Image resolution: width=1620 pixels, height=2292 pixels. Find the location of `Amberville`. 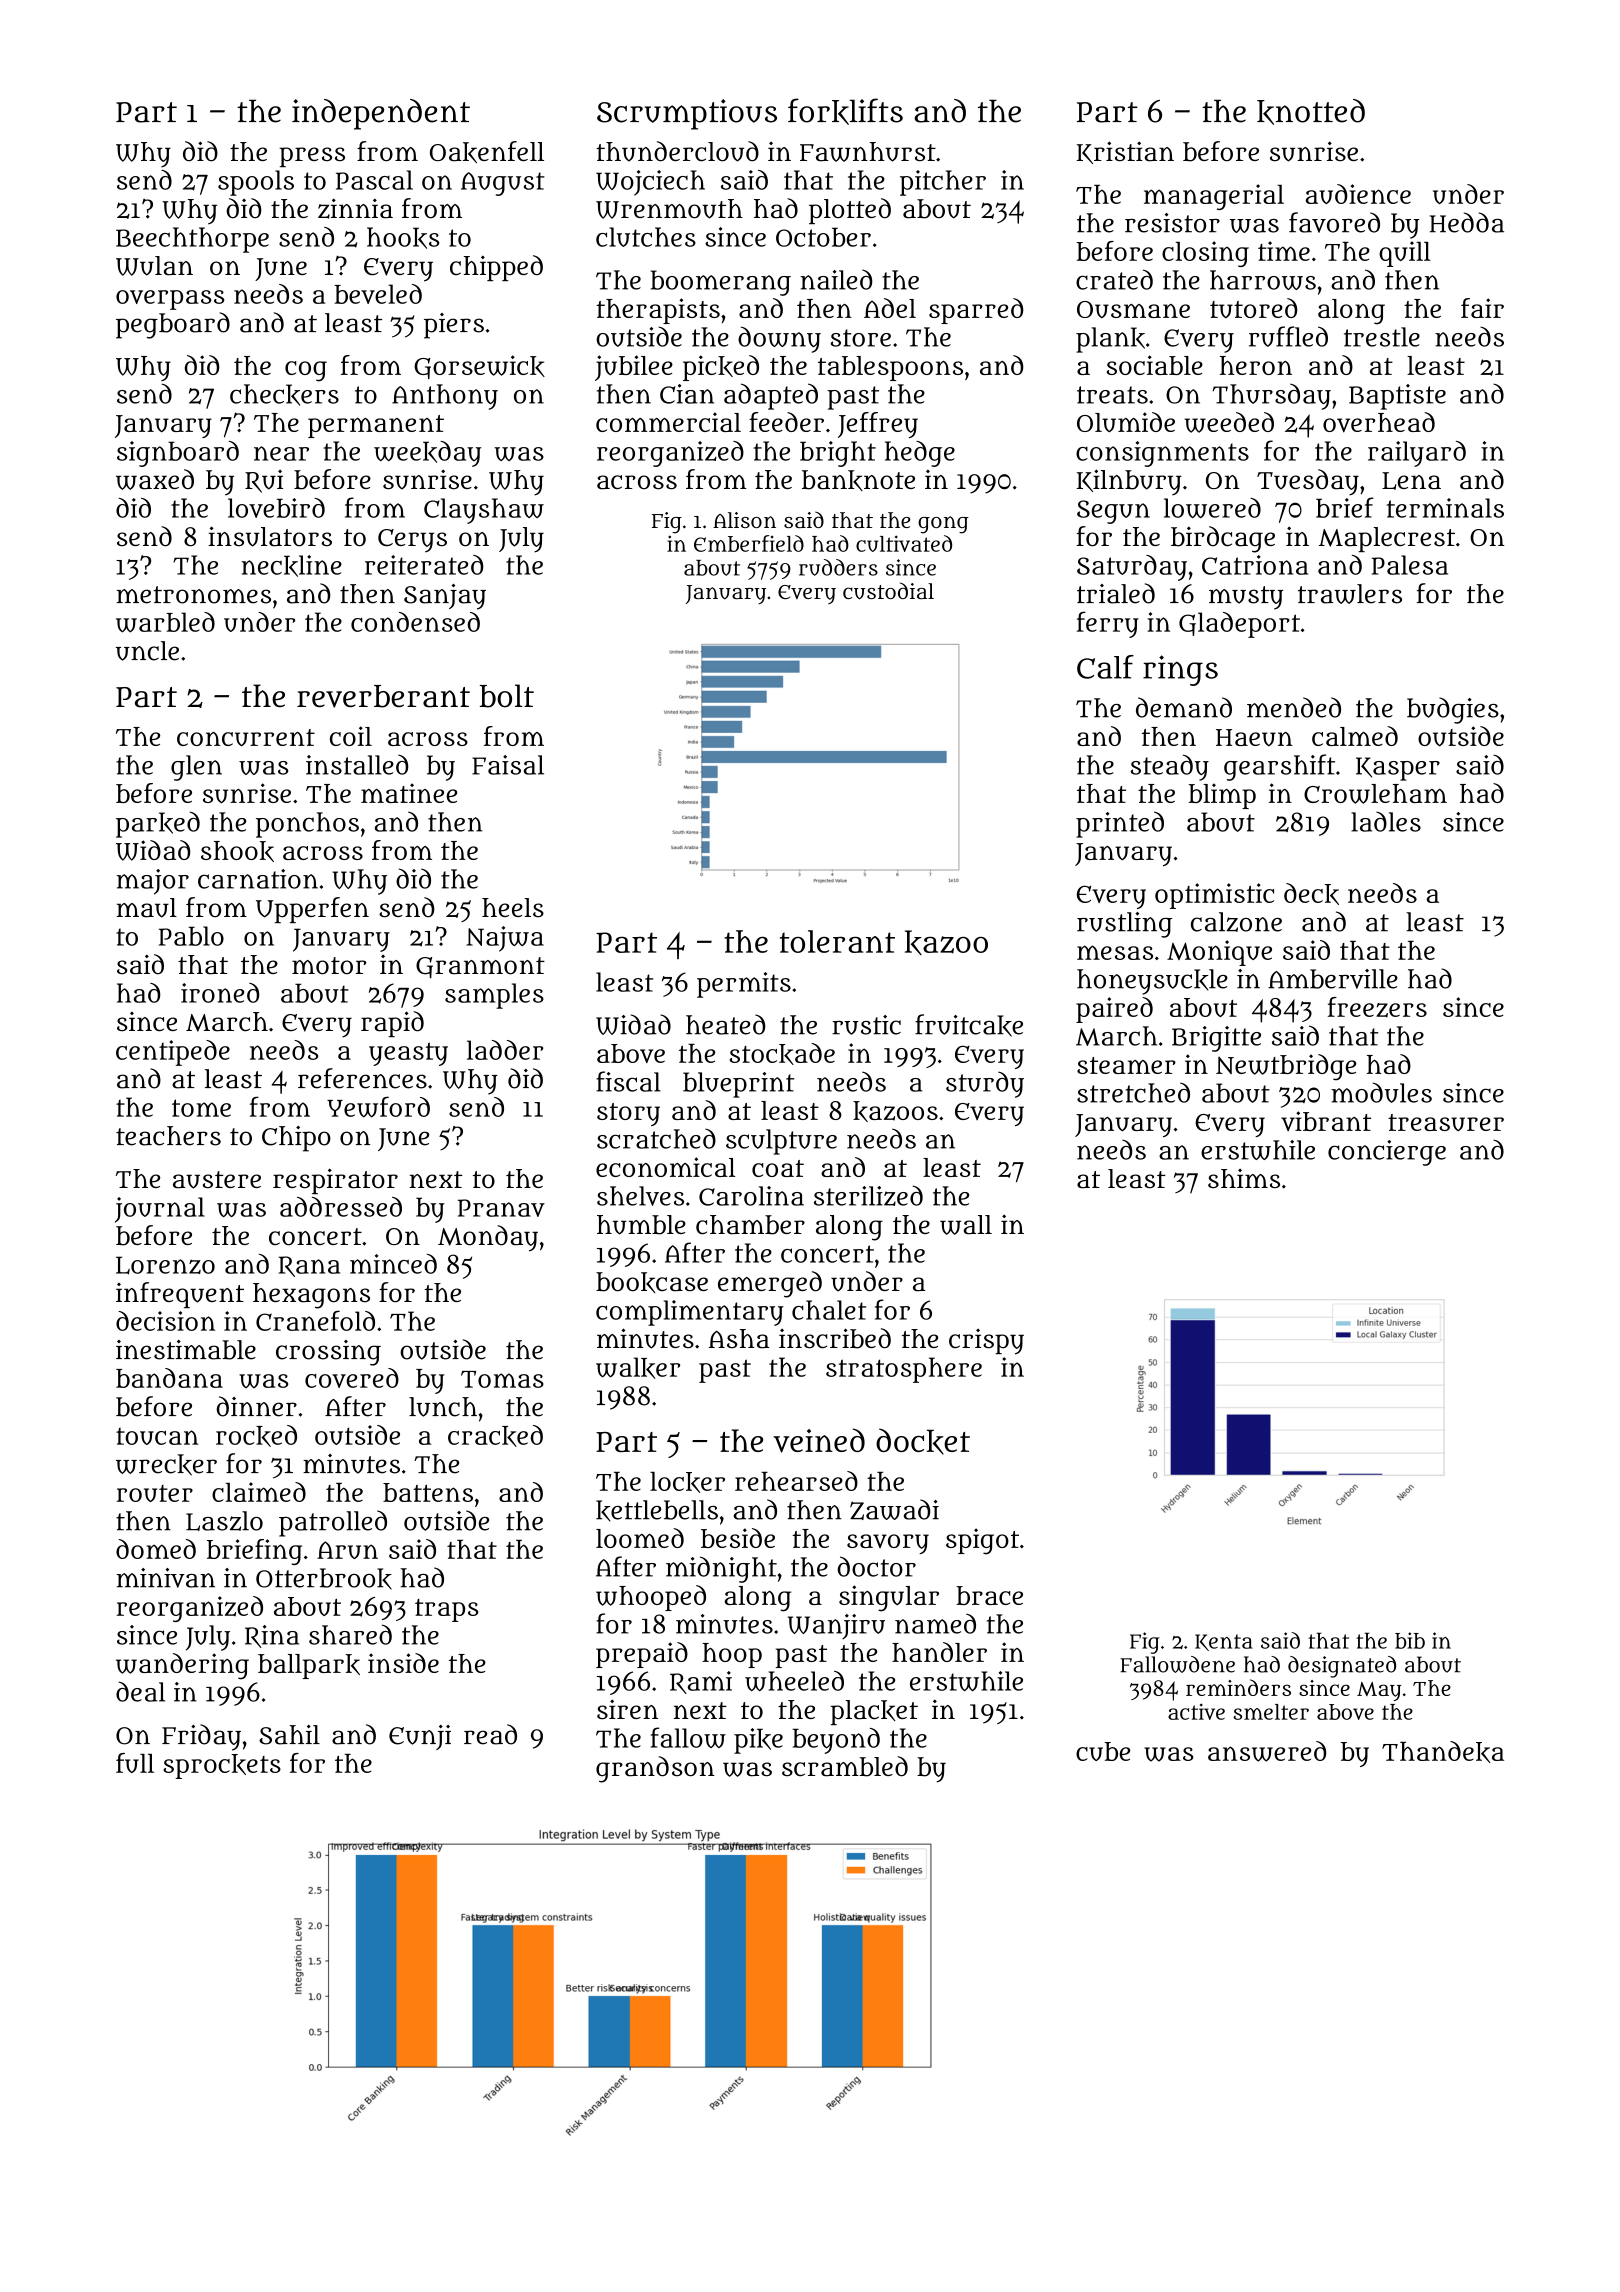

Amberville is located at coordinates (1333, 979).
